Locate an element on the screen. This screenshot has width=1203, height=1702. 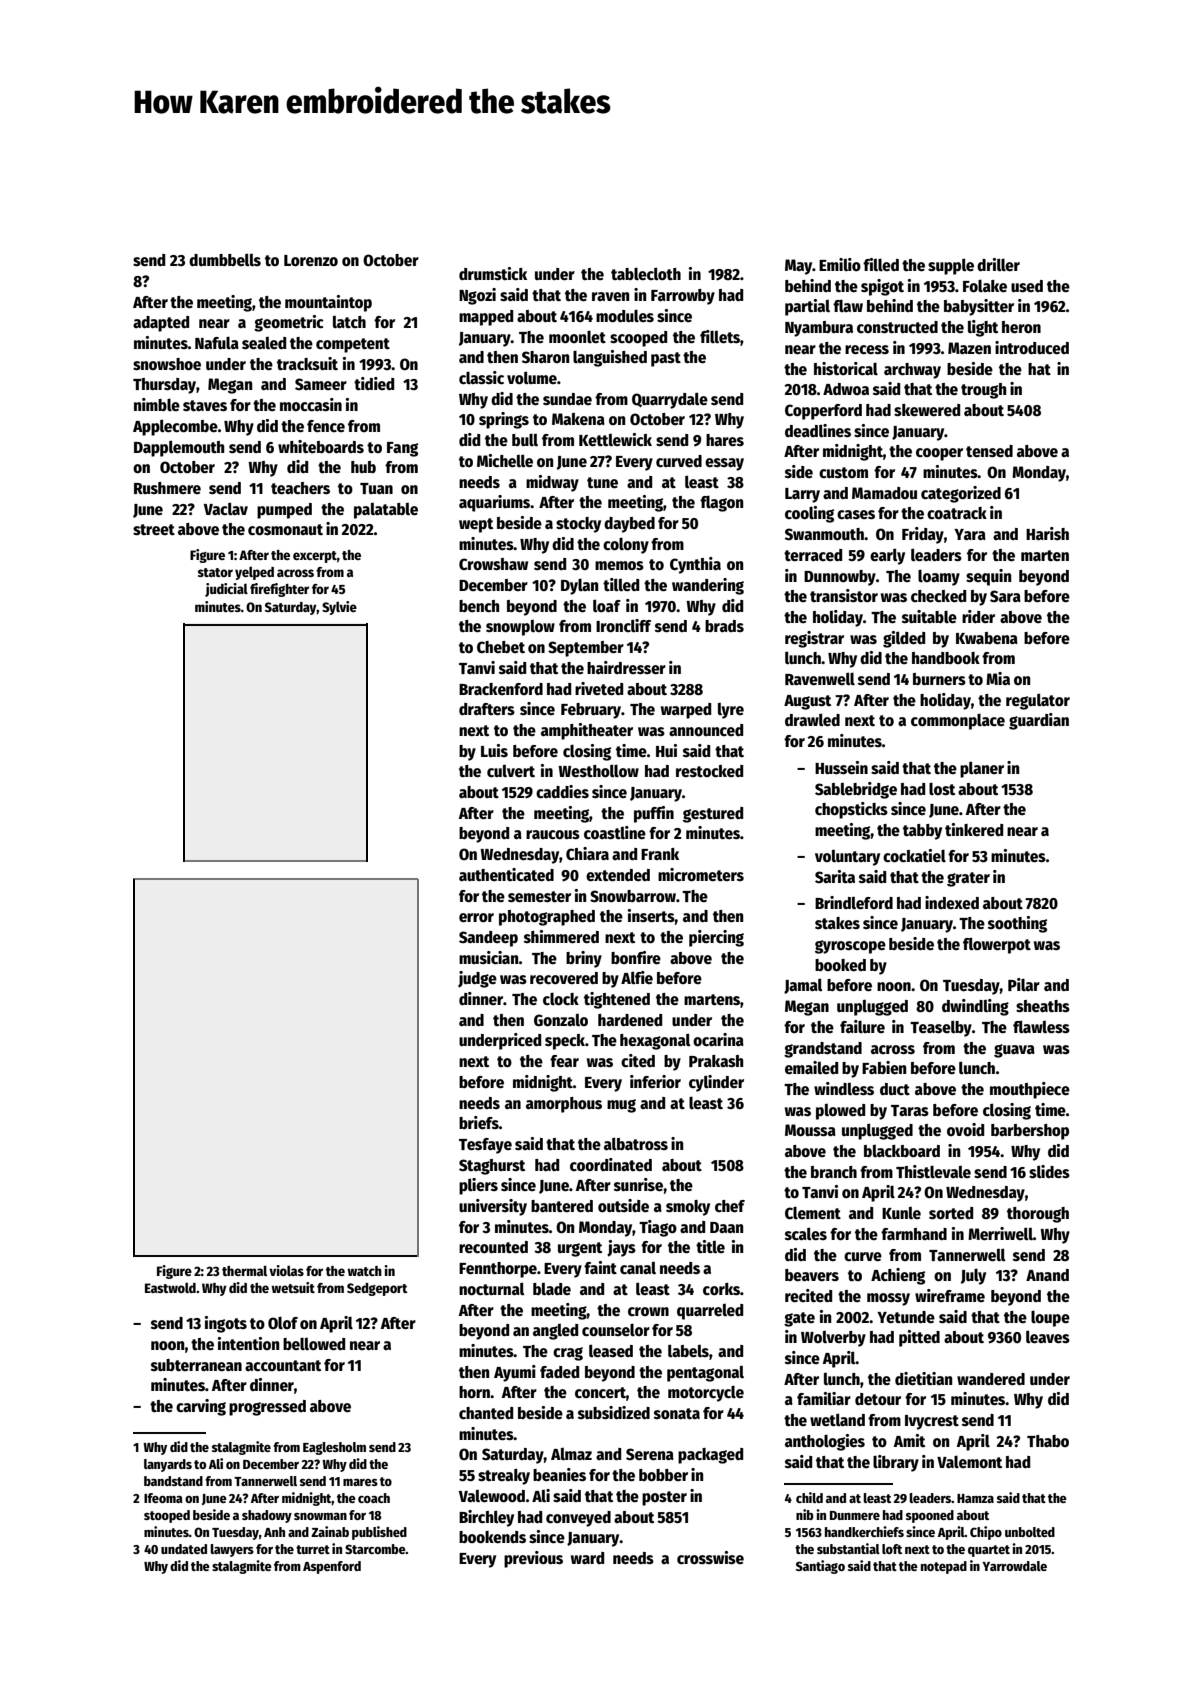
moccasin is located at coordinates (311, 404).
